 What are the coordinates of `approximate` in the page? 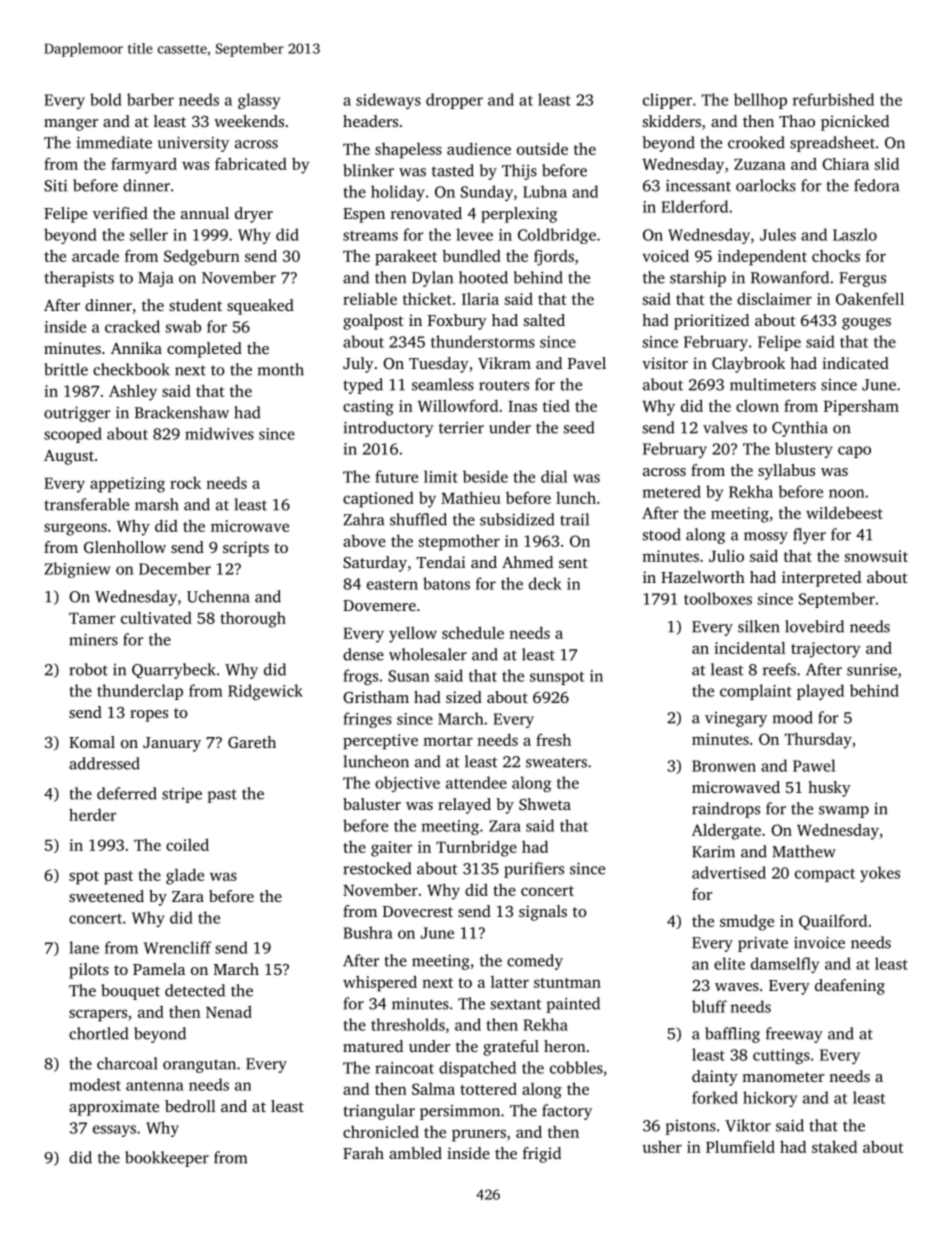 It's located at (114, 1108).
